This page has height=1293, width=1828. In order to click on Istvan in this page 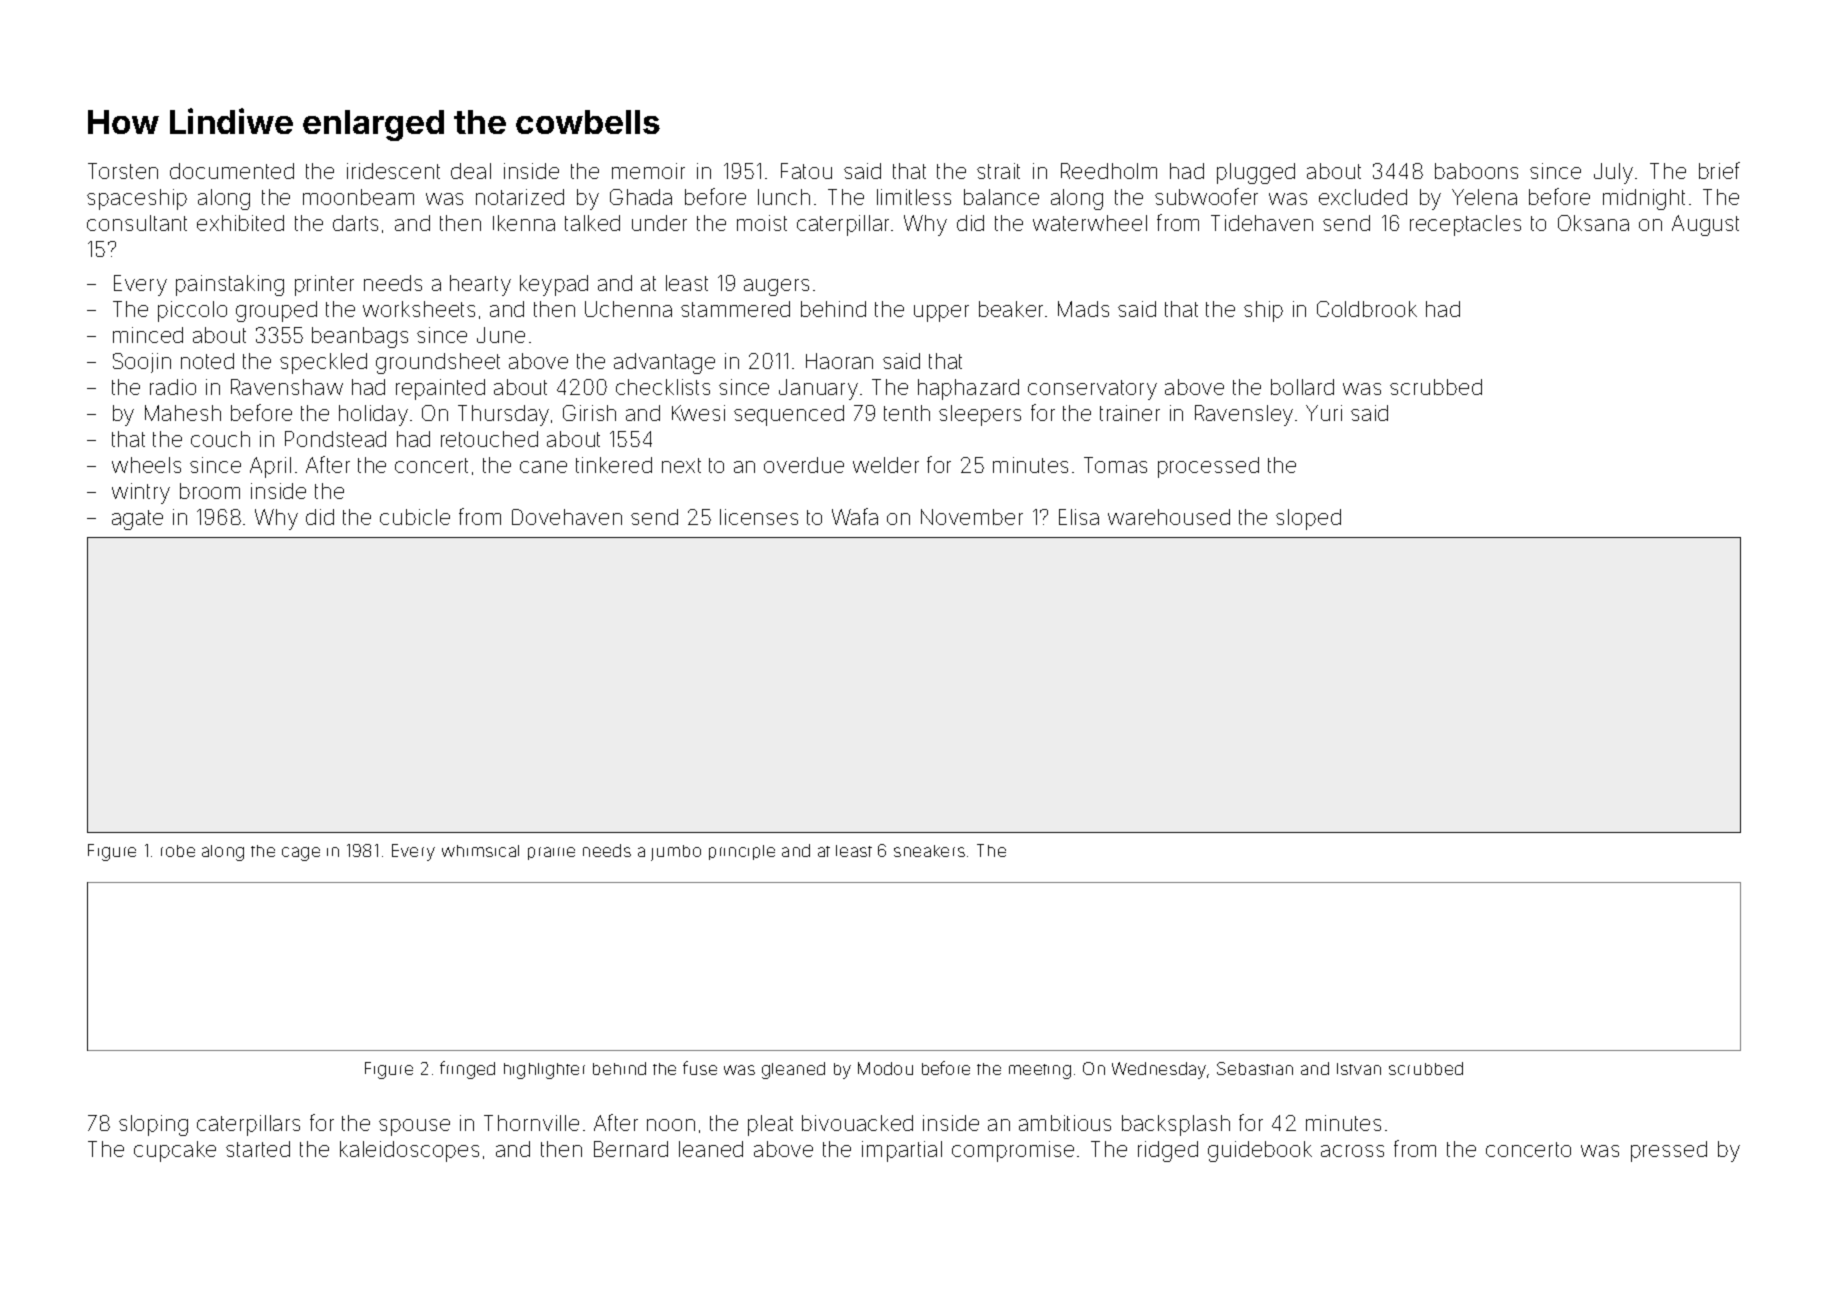, I will do `click(1359, 1069)`.
